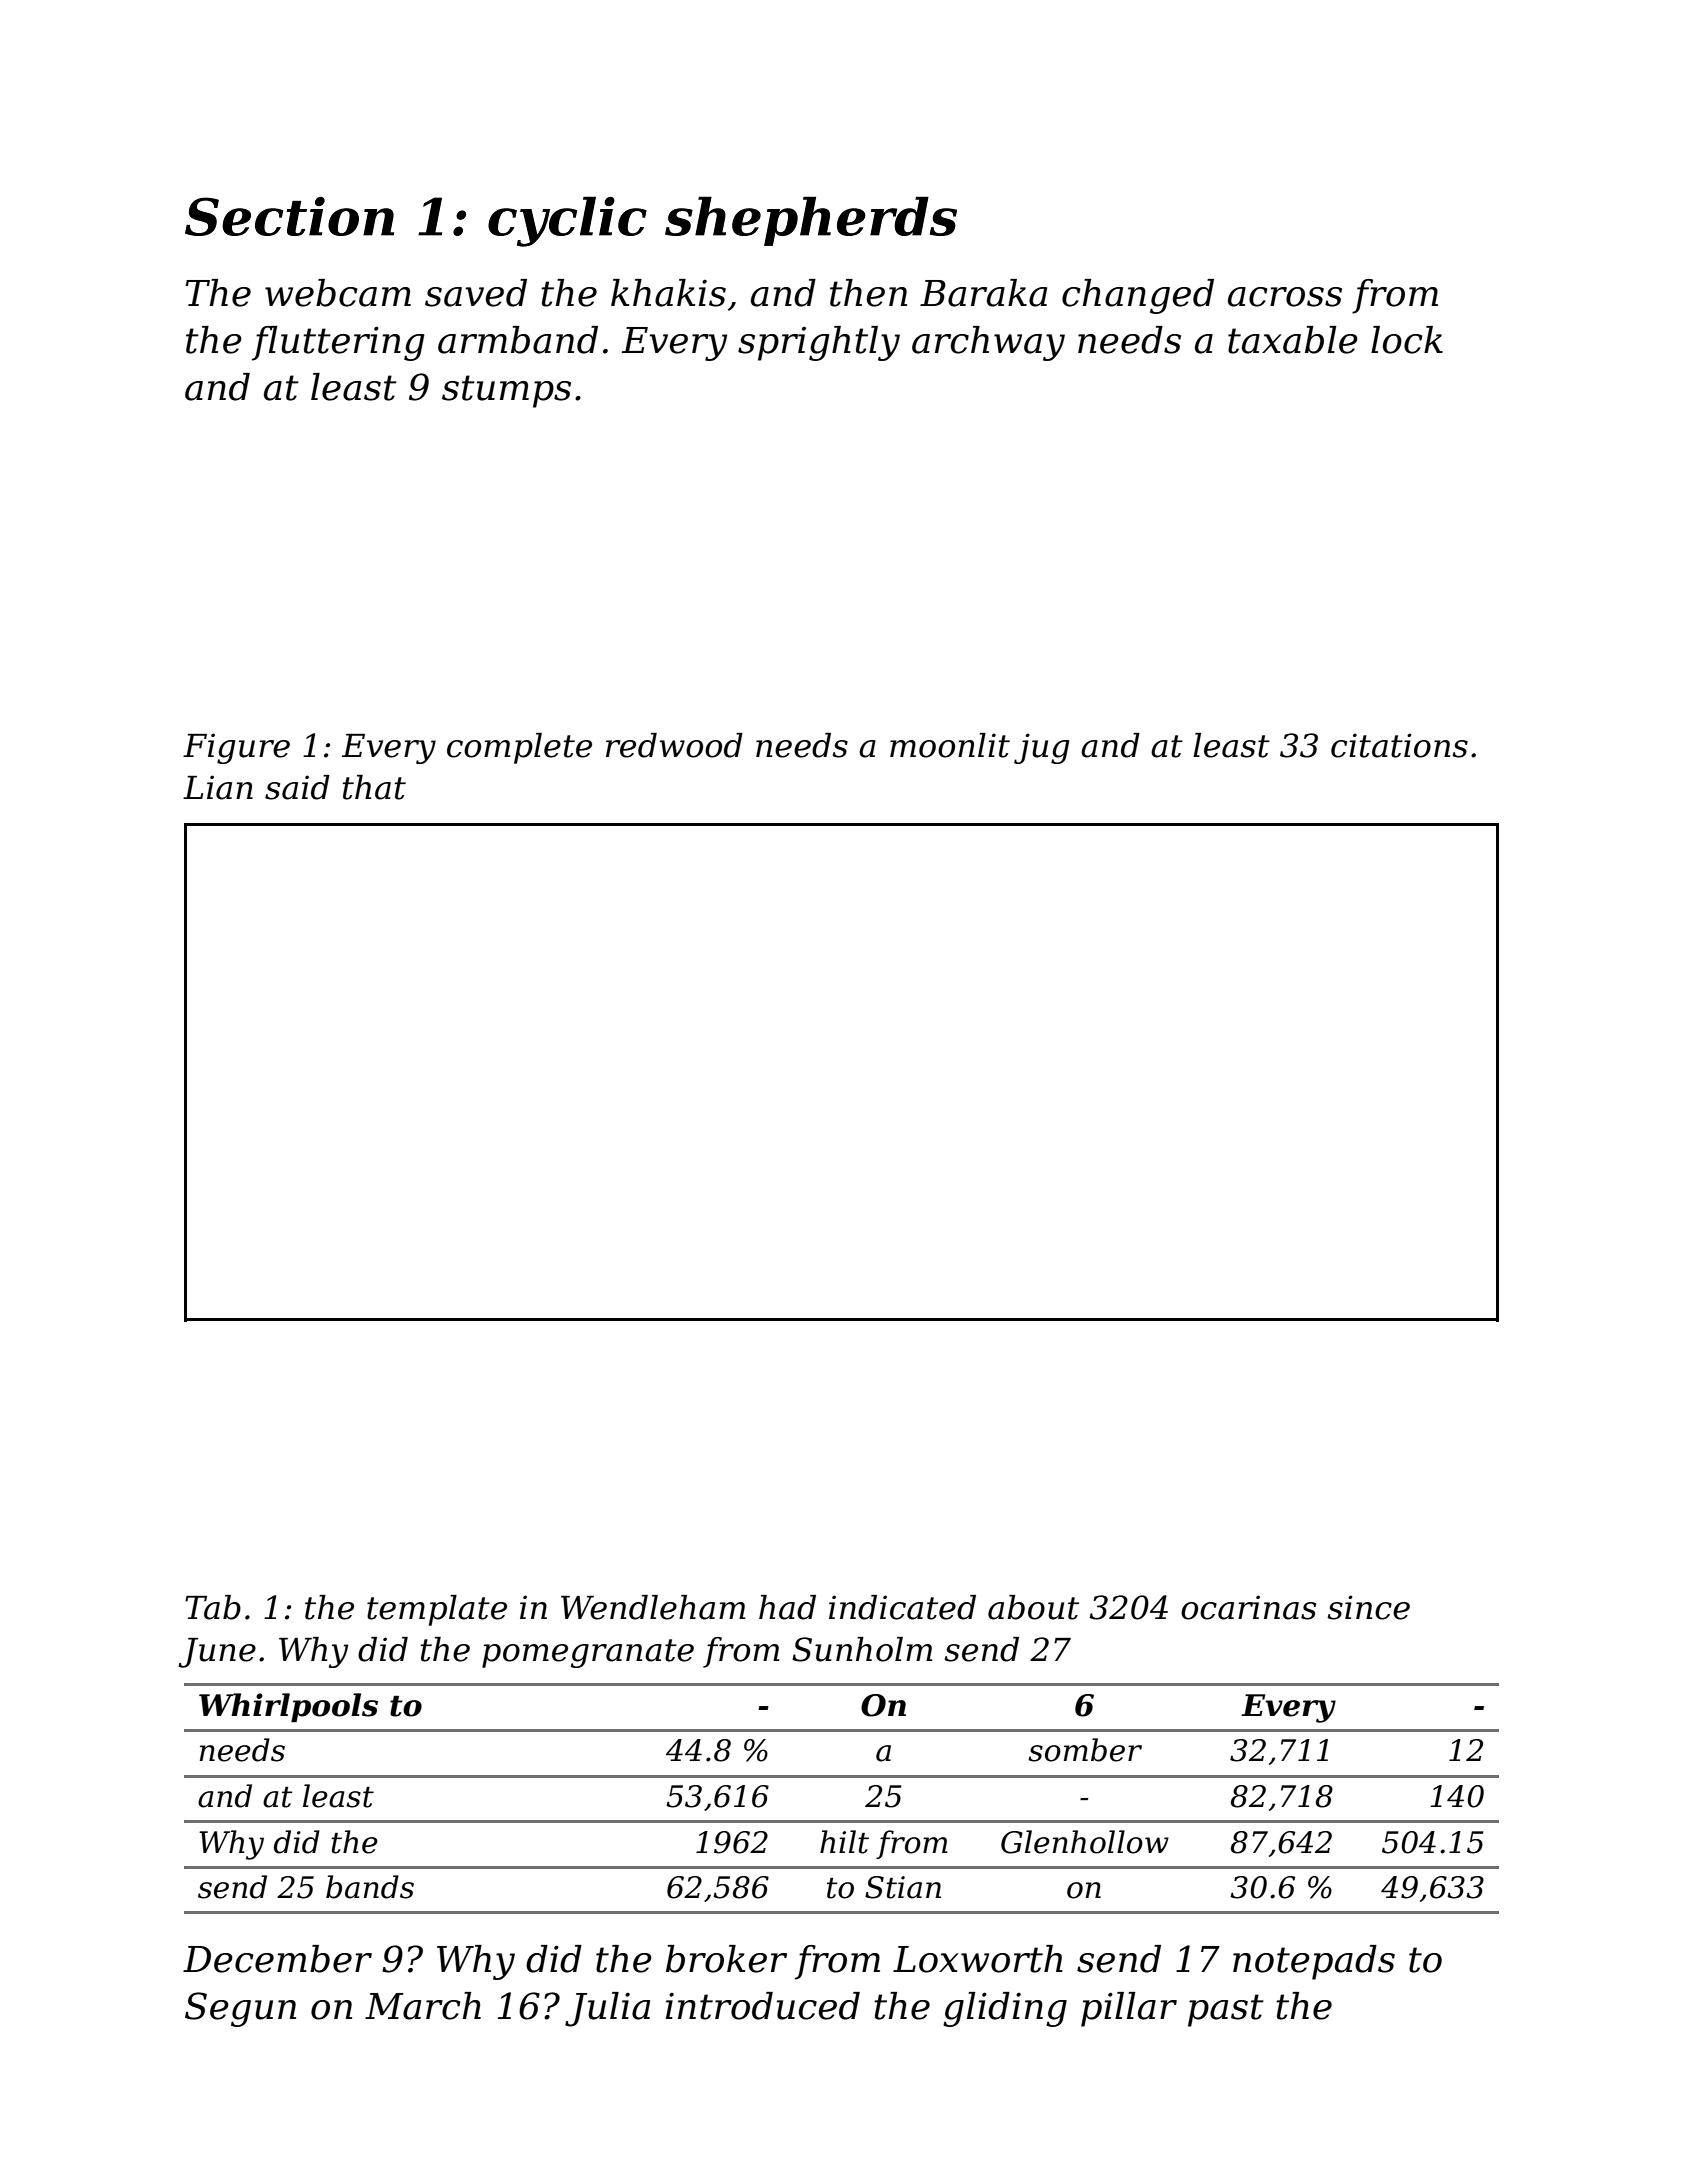 This page has width=1683, height=2178. Describe the element at coordinates (437, 1610) in the page. I see `template` at that location.
